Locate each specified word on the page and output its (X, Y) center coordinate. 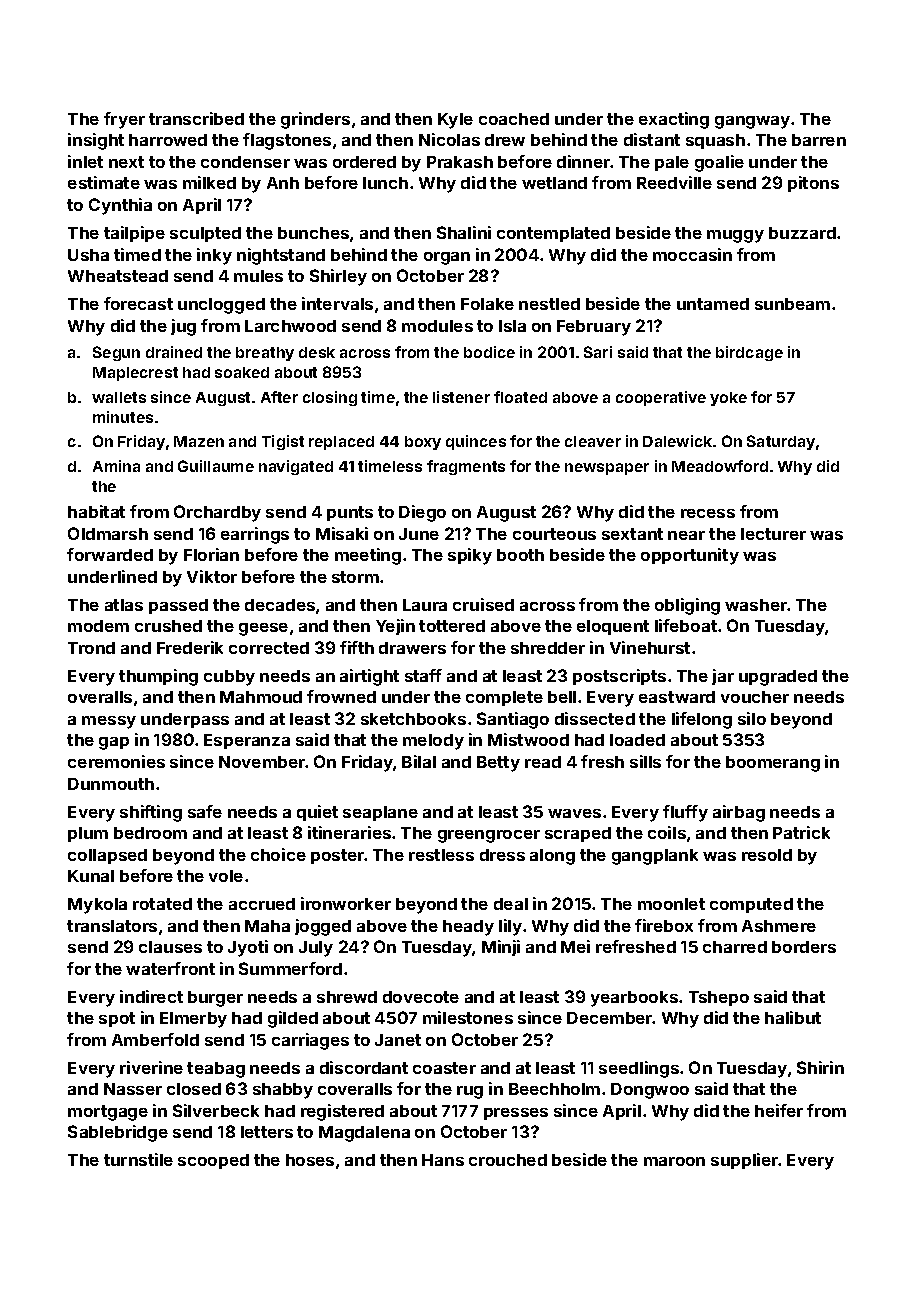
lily (510, 927)
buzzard (802, 233)
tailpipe (134, 234)
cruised (483, 604)
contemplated (553, 234)
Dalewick (677, 441)
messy (109, 722)
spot (117, 1019)
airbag (739, 813)
